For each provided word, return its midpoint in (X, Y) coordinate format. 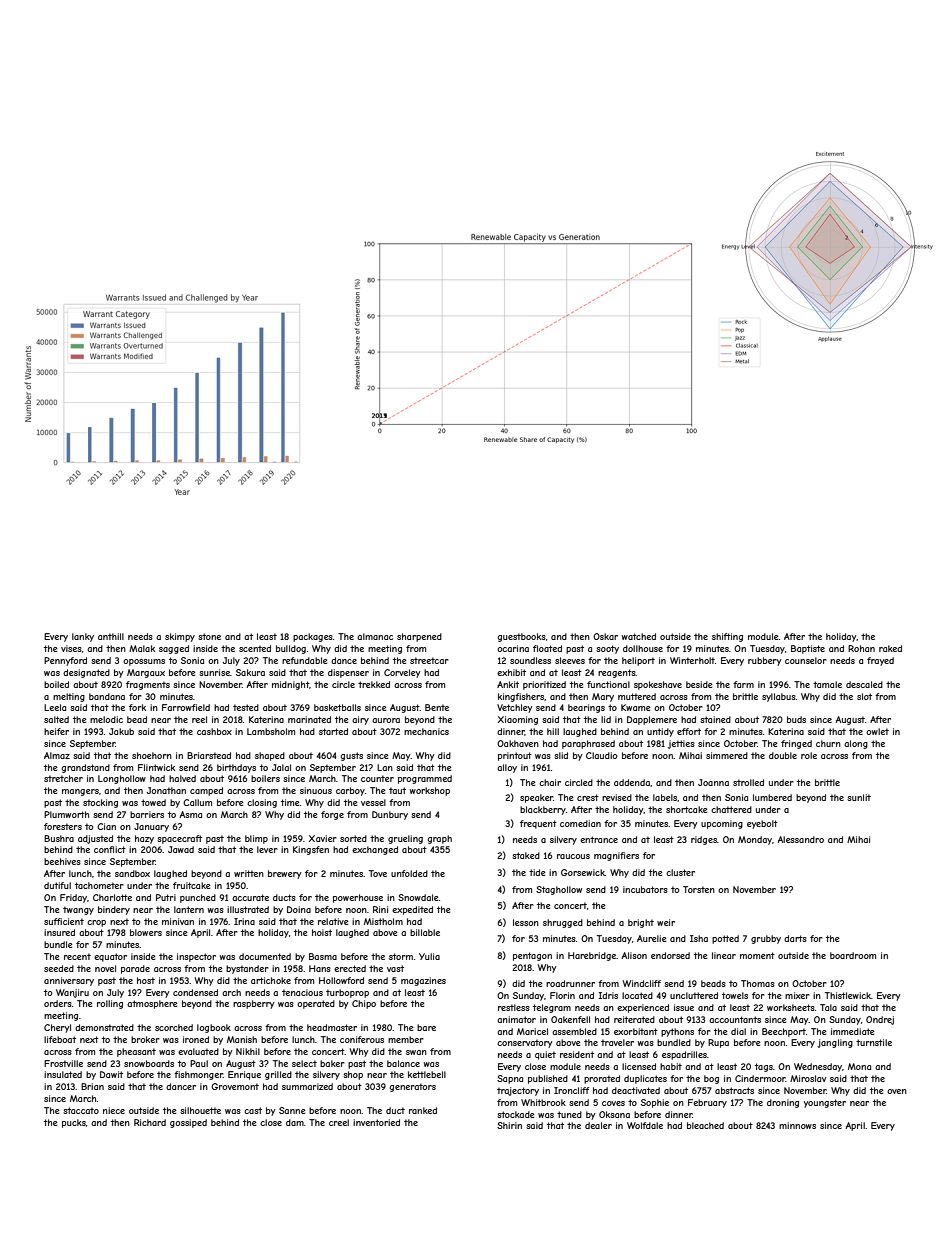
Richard (150, 1122)
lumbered (772, 797)
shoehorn (152, 755)
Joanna (713, 782)
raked (890, 648)
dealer (598, 1125)
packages (313, 637)
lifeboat (60, 1039)
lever (267, 849)
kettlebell (427, 1074)
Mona (859, 1066)
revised (617, 797)
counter (377, 778)
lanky (83, 637)
